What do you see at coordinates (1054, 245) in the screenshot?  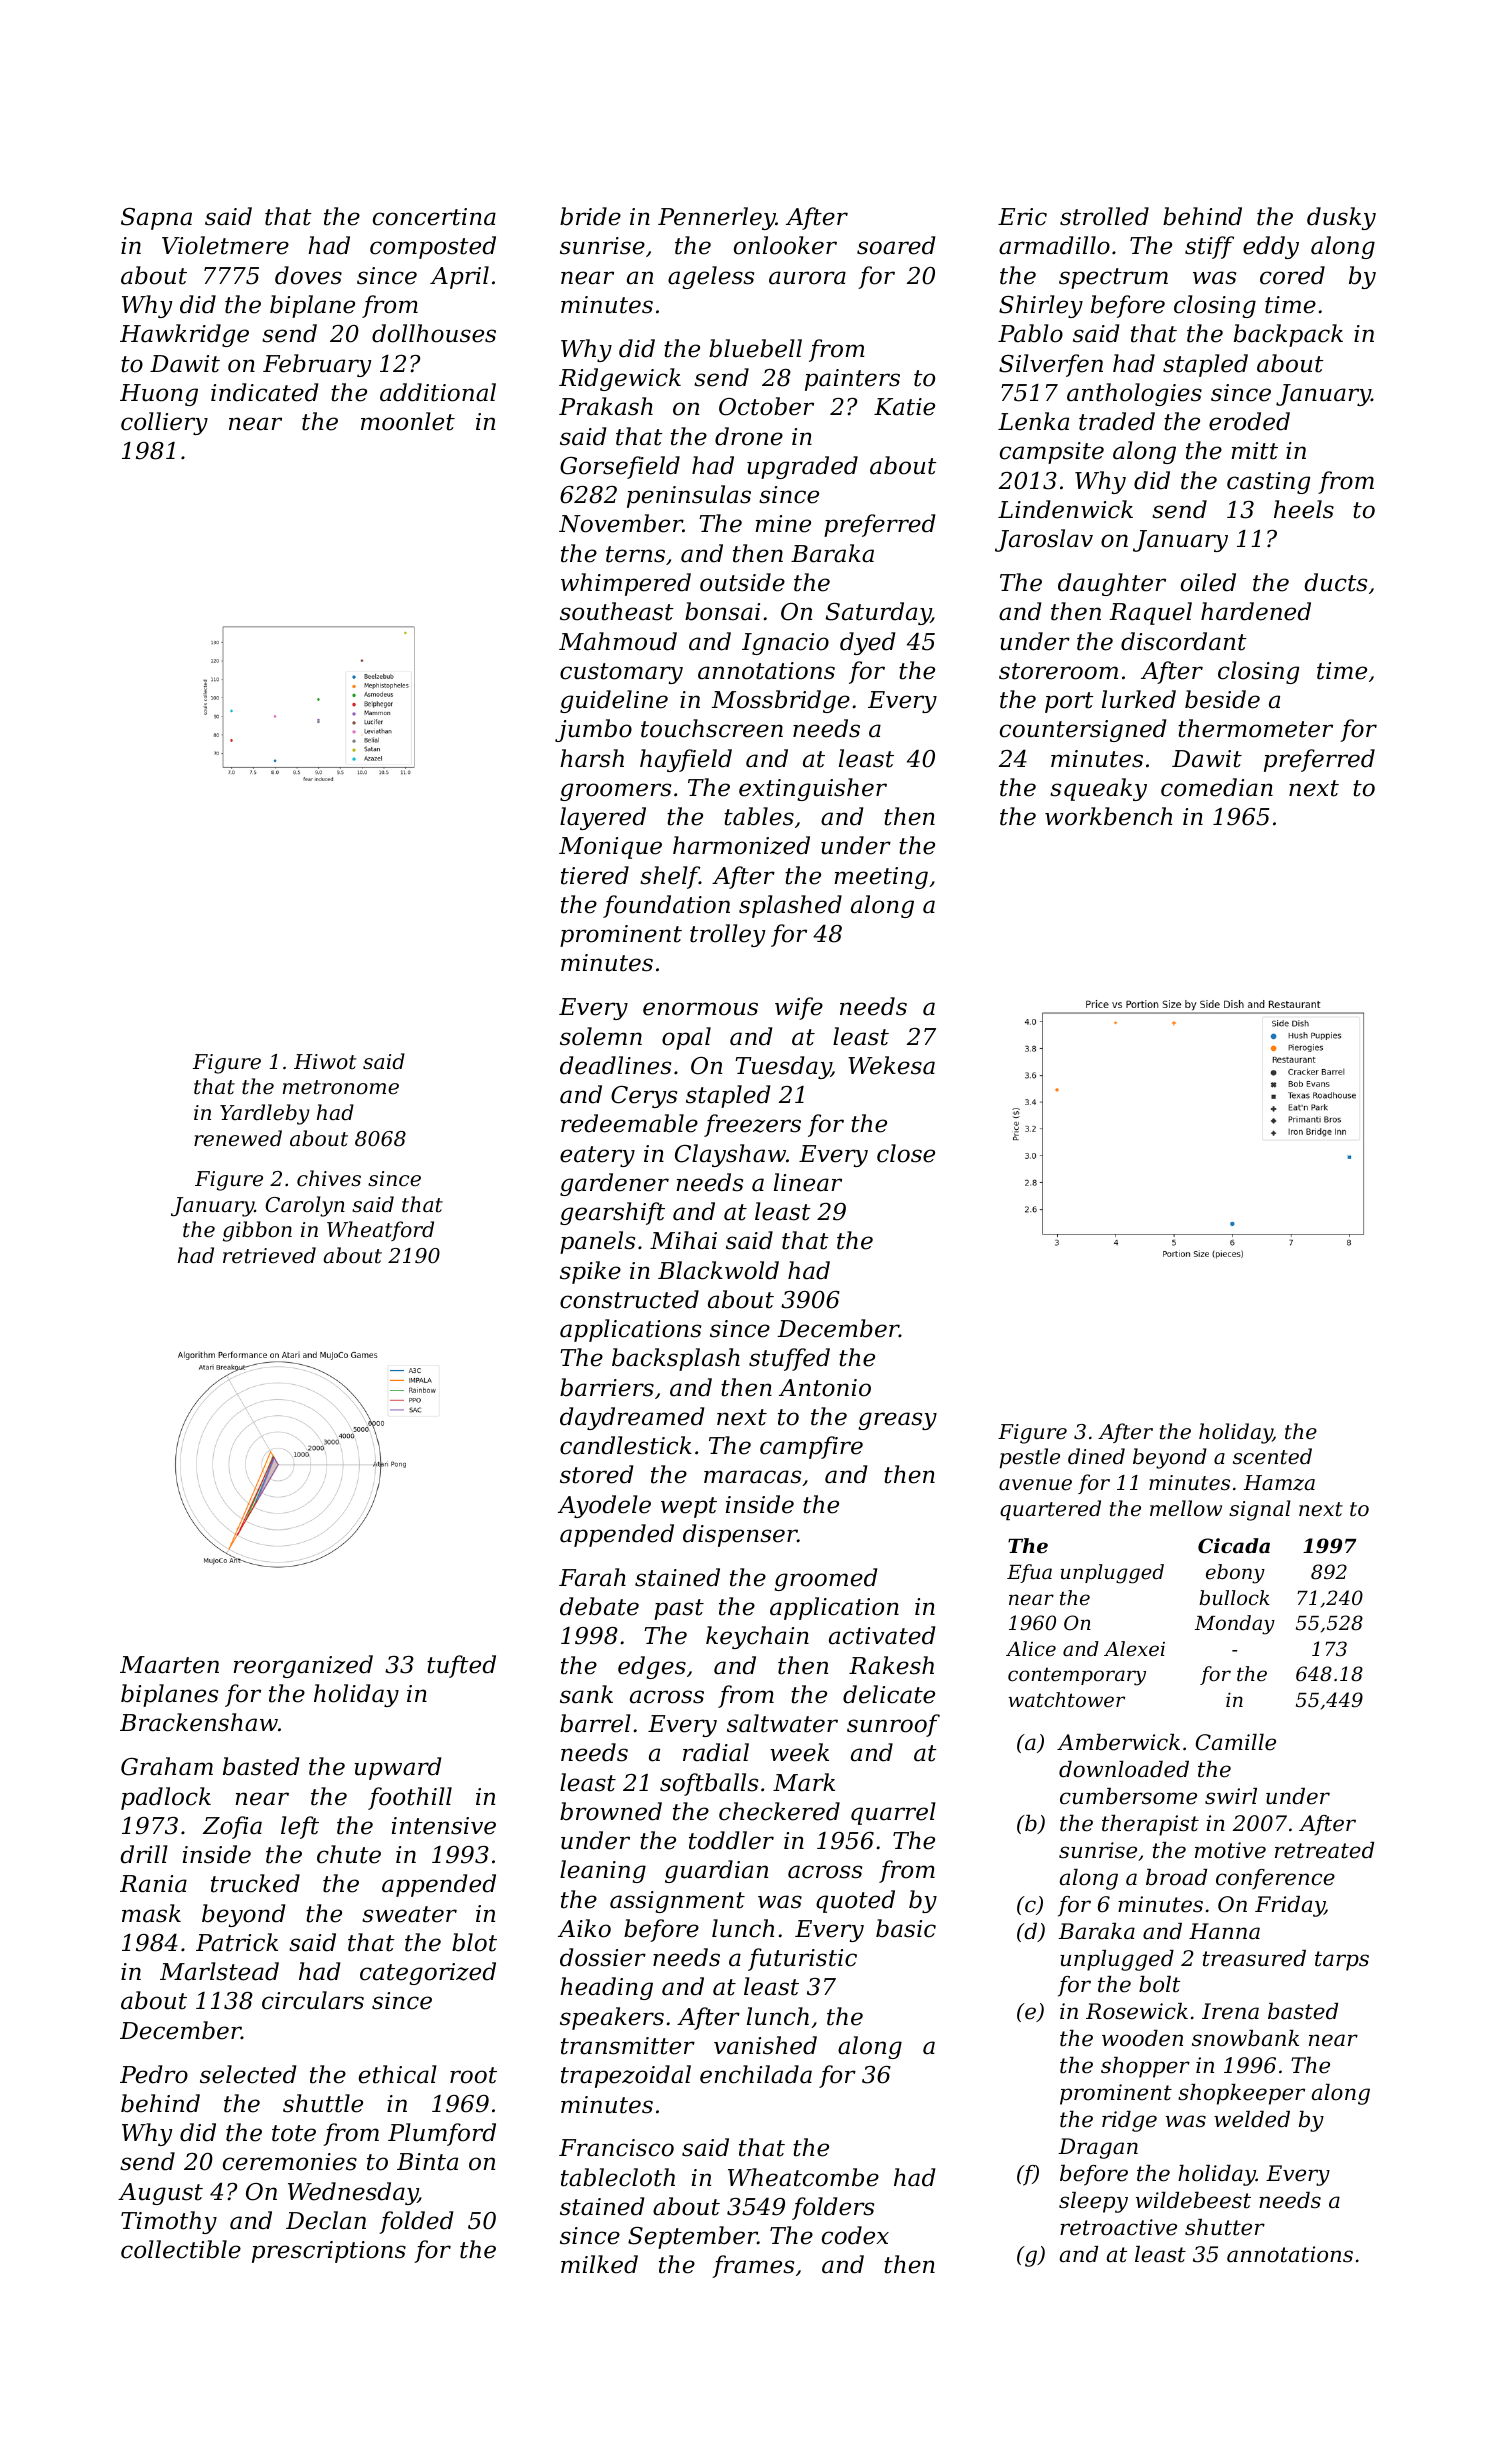 I see `armadillo` at bounding box center [1054, 245].
